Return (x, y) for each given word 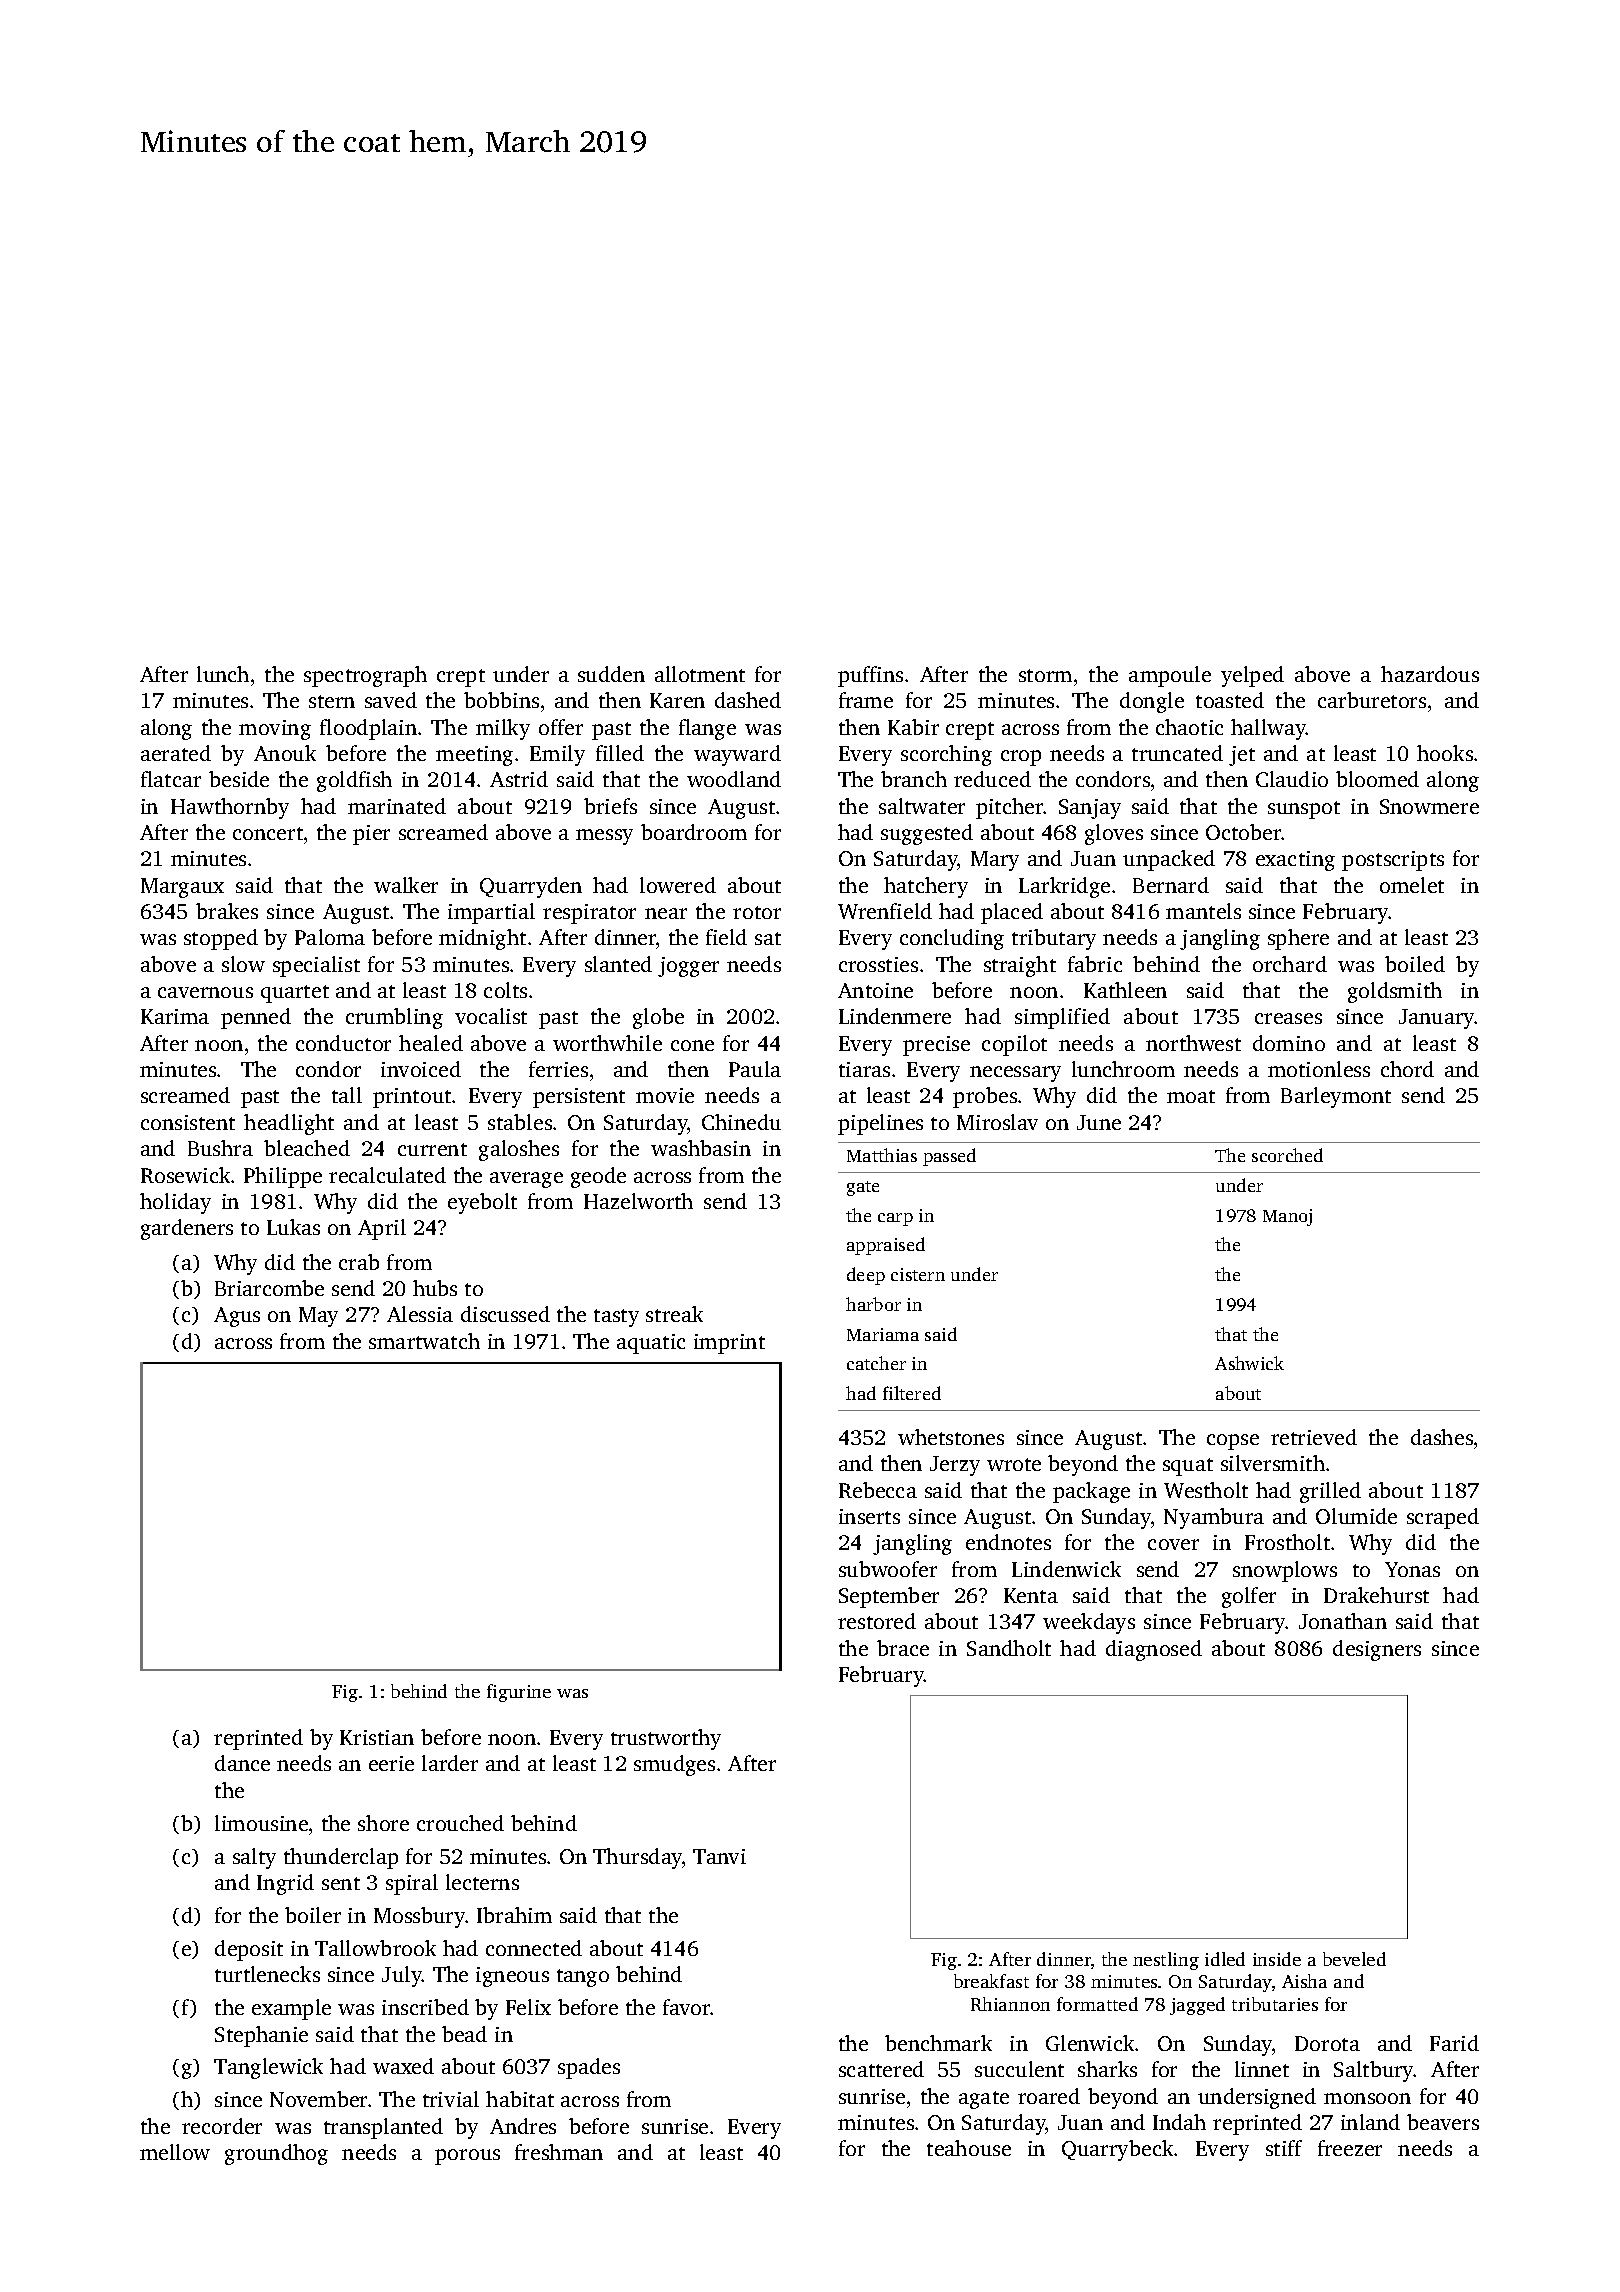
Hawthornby (230, 808)
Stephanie (261, 2036)
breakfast (991, 1981)
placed (1012, 913)
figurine (519, 1693)
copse (1233, 1442)
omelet (1412, 885)
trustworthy (666, 1739)
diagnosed (1154, 1650)
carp (895, 1219)
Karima (175, 1016)
